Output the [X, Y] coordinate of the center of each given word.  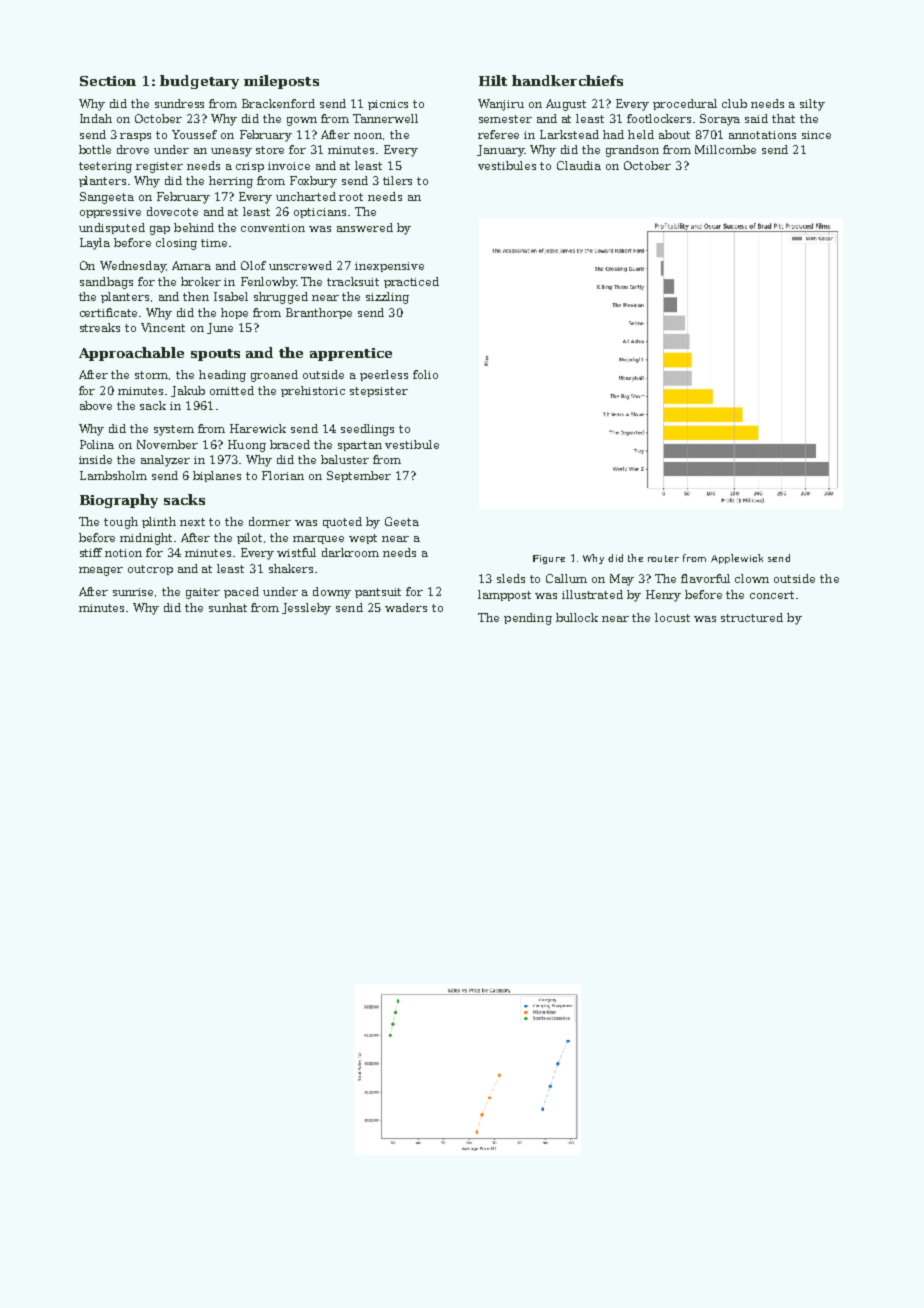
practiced [411, 282]
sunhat [228, 607]
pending [528, 619]
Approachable [131, 354]
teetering [105, 167]
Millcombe [725, 149]
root [351, 197]
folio [425, 374]
